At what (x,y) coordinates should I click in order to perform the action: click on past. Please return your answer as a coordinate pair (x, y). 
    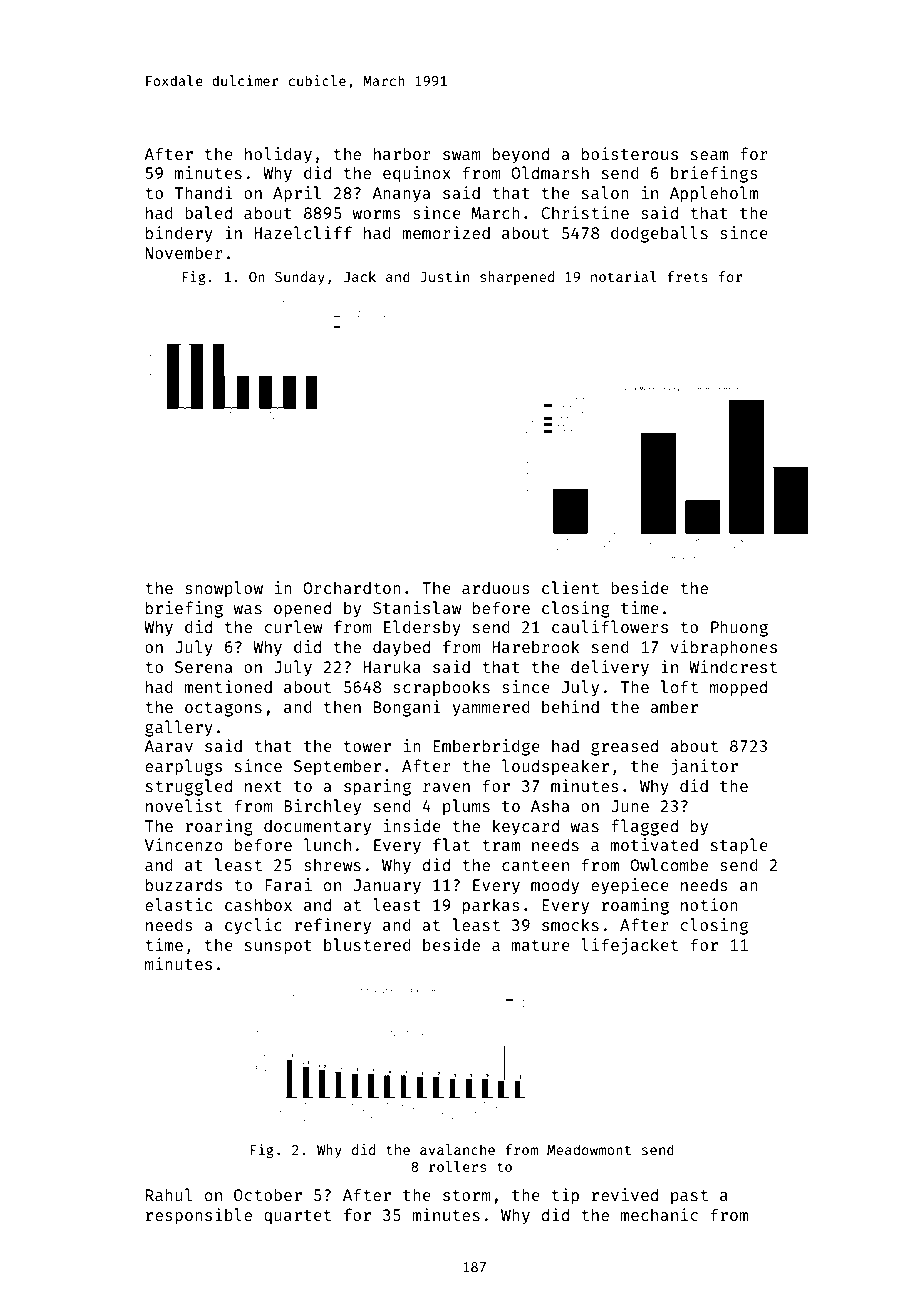
    Looking at the image, I should click on (689, 1197).
